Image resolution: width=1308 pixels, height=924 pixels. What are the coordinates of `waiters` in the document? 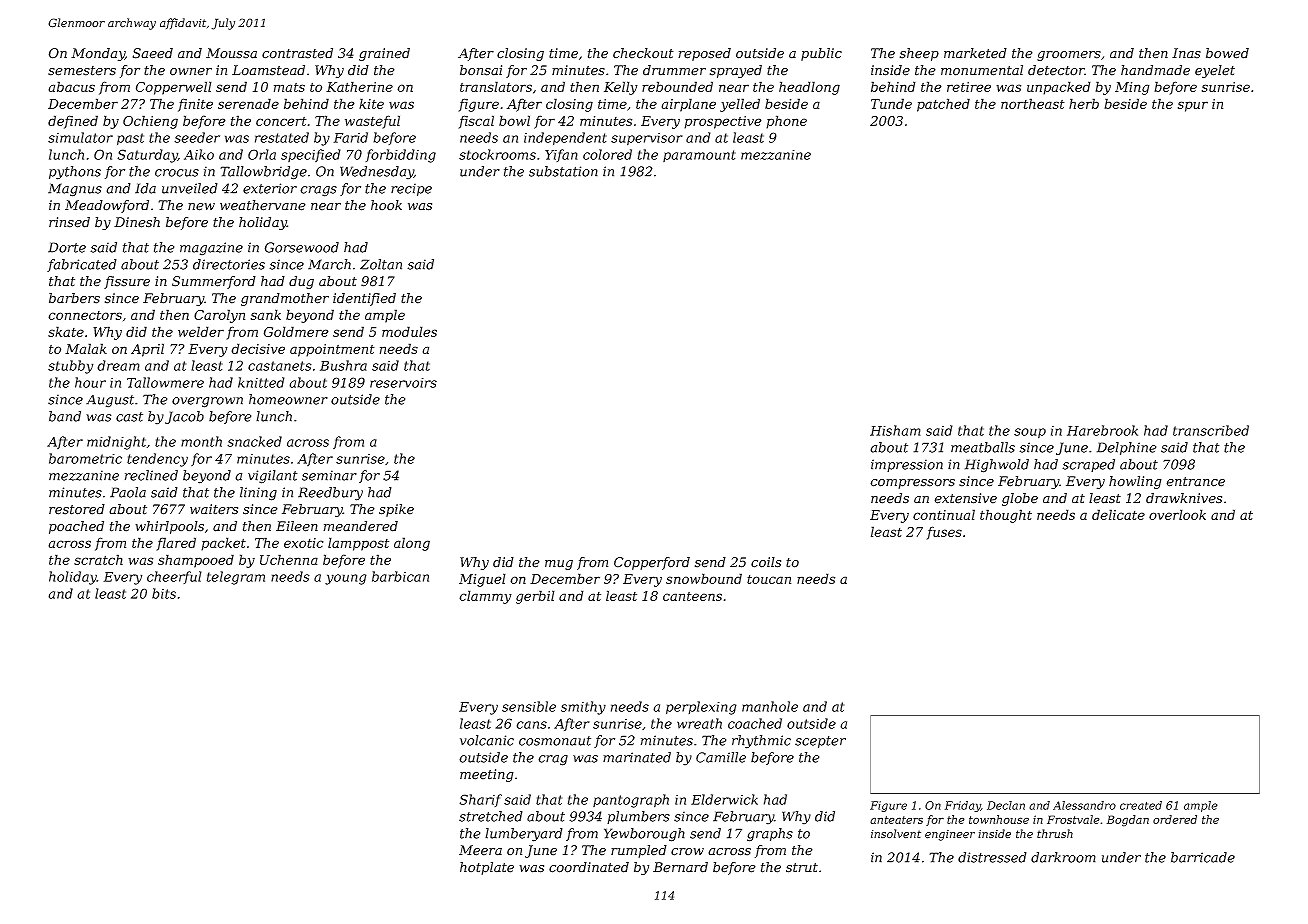 It's located at (214, 509).
